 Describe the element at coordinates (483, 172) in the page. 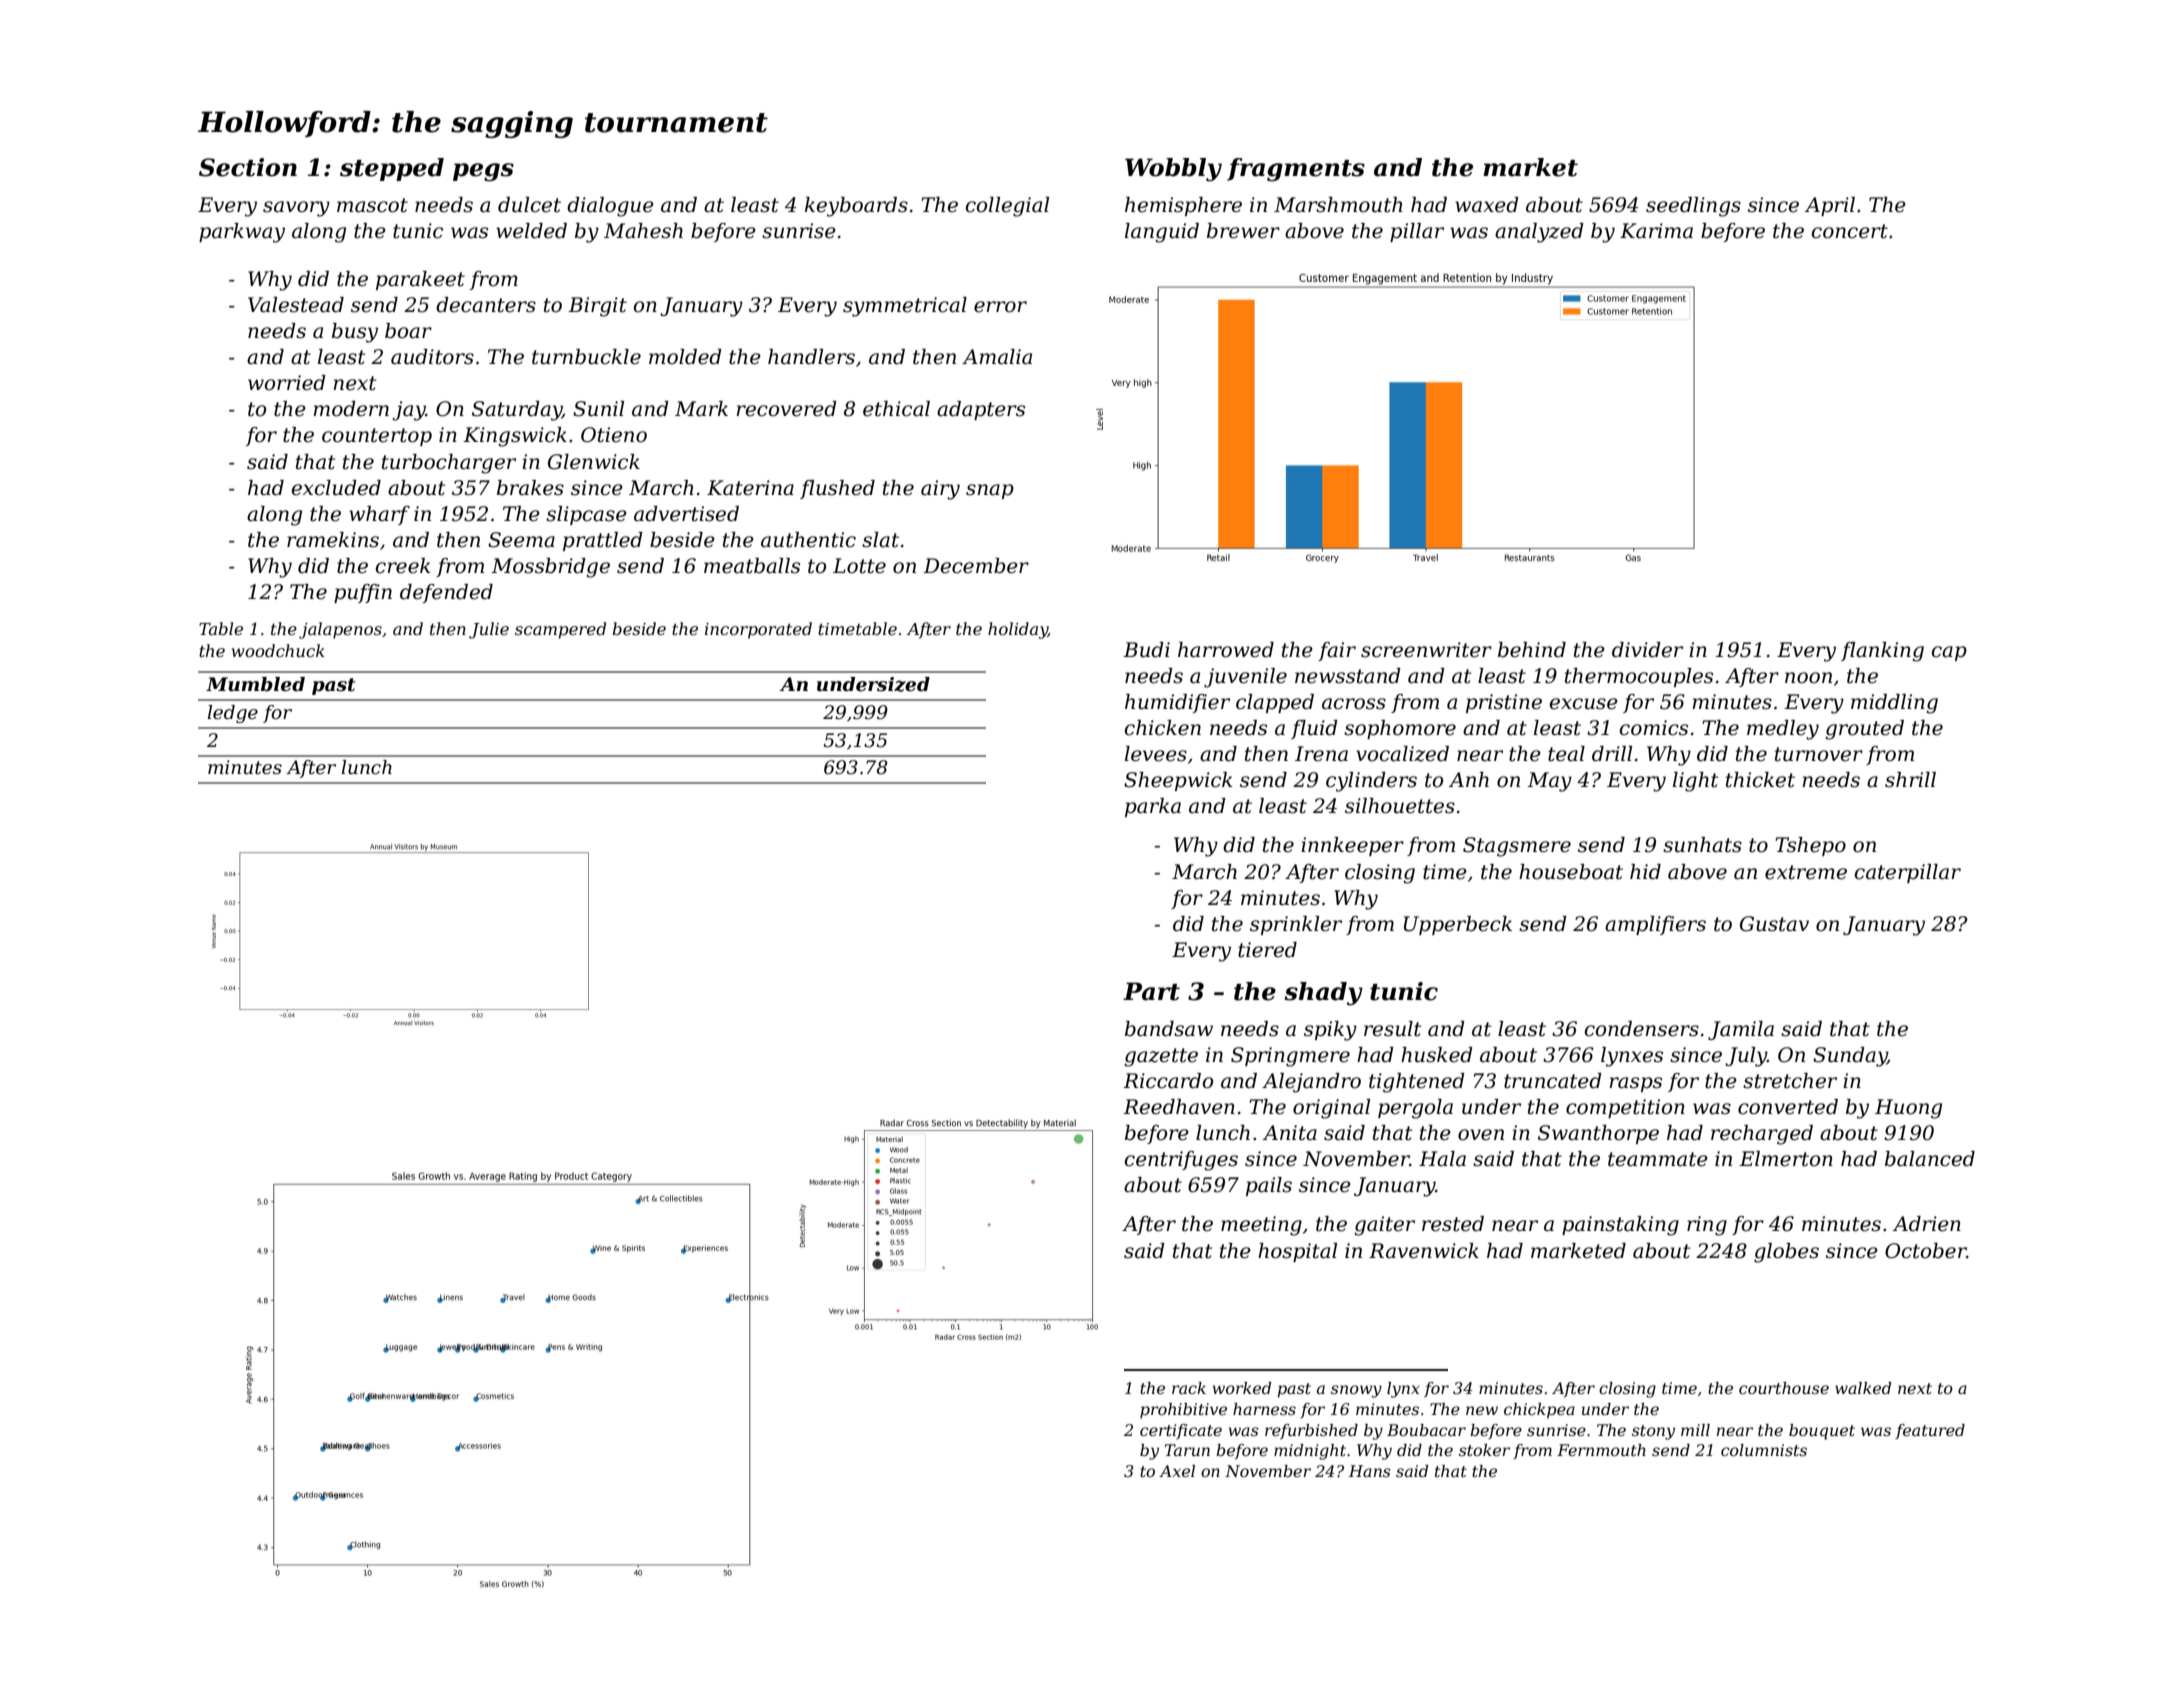

I see `pegs` at that location.
